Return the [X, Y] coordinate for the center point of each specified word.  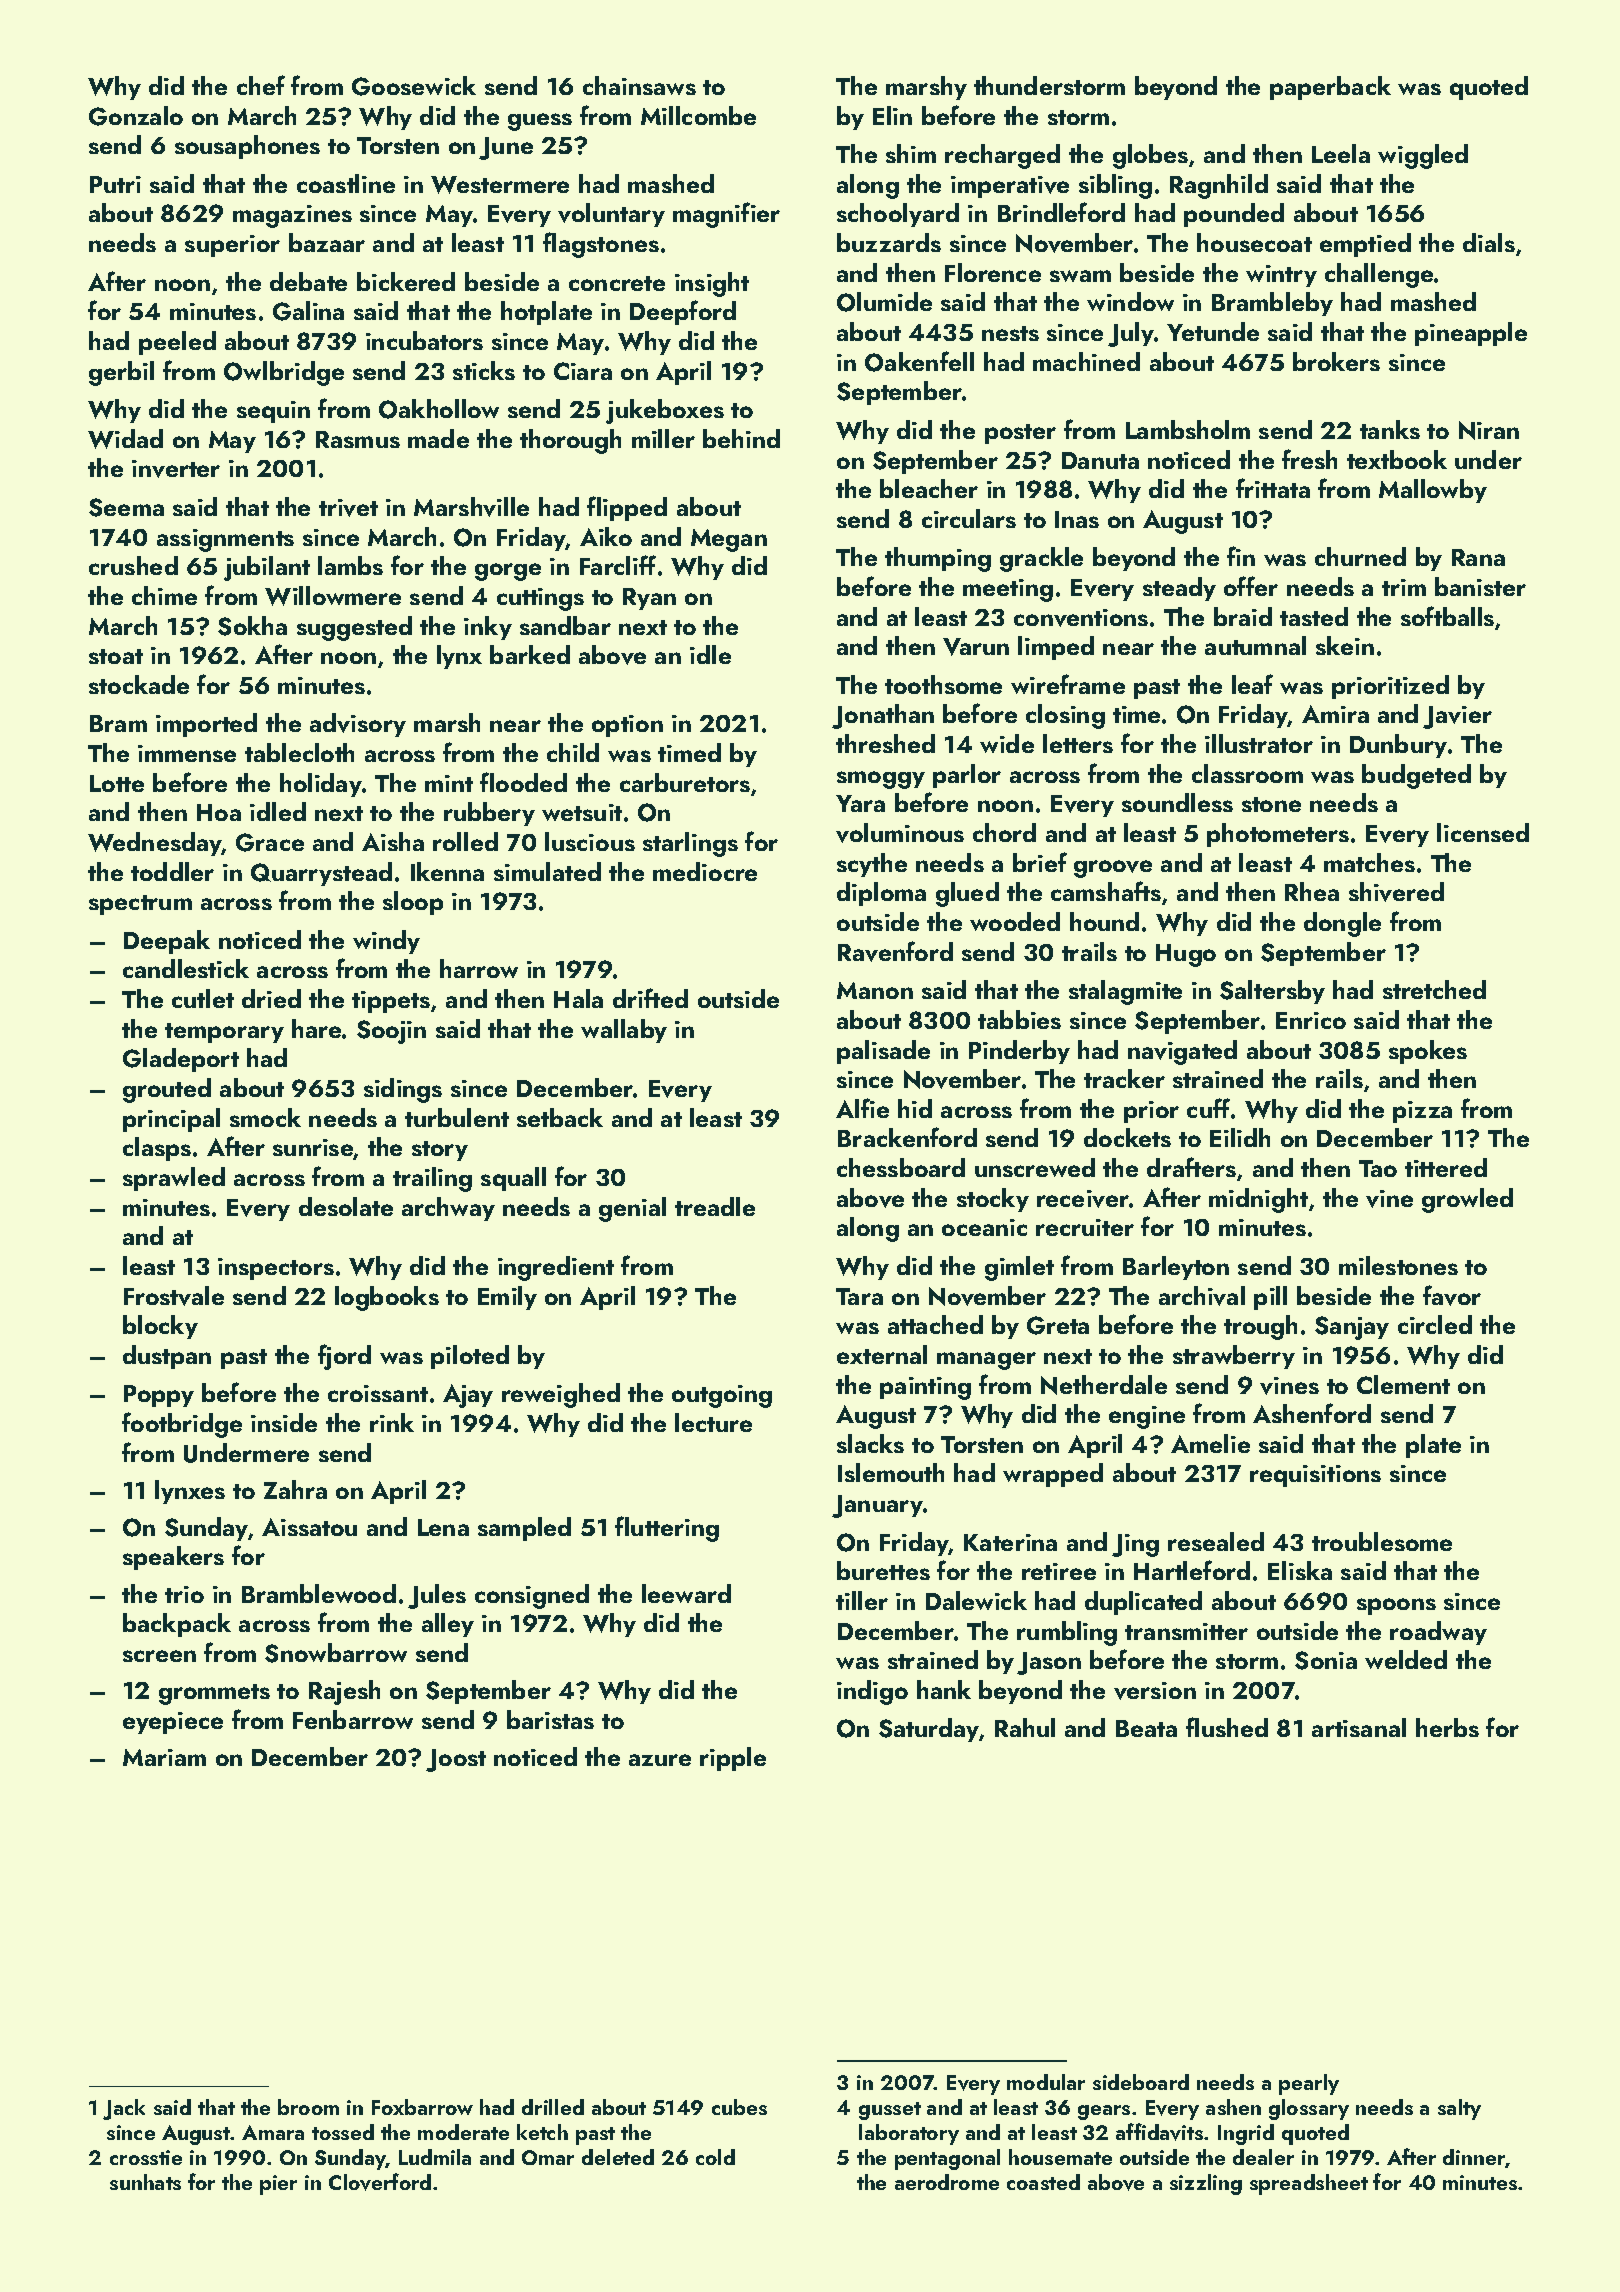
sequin [273, 412]
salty [1459, 2109]
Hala [578, 998]
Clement [1403, 1384]
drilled [553, 2107]
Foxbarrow [422, 2107]
